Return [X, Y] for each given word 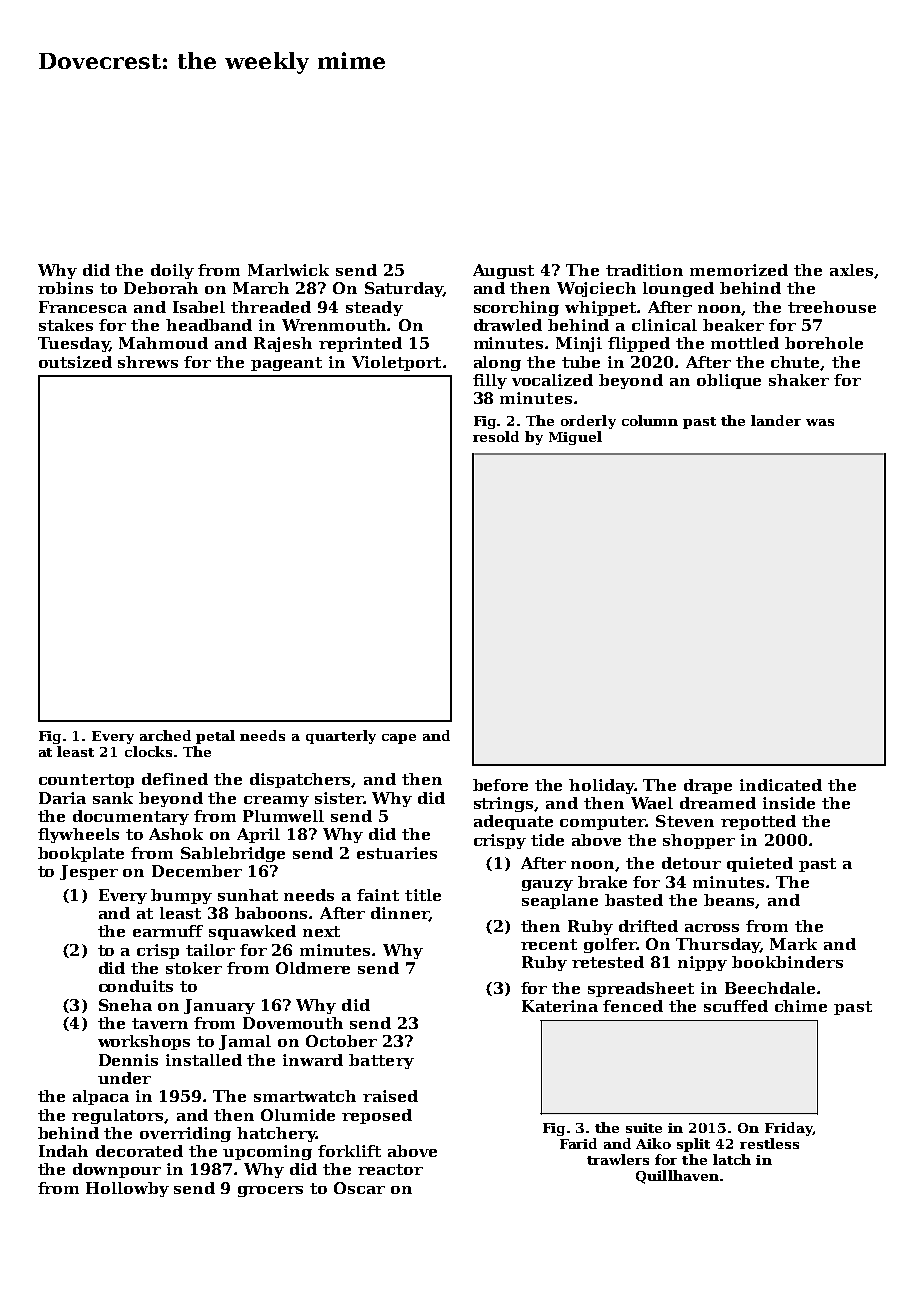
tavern [160, 1023]
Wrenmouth [335, 325]
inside [789, 803]
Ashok [176, 834]
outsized [75, 362]
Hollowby [127, 1189]
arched [165, 735]
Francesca [83, 307]
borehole [824, 343]
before [500, 785]
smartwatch [305, 1096]
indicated [781, 785]
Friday [789, 1129]
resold [496, 436]
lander [776, 420]
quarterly [341, 737]
